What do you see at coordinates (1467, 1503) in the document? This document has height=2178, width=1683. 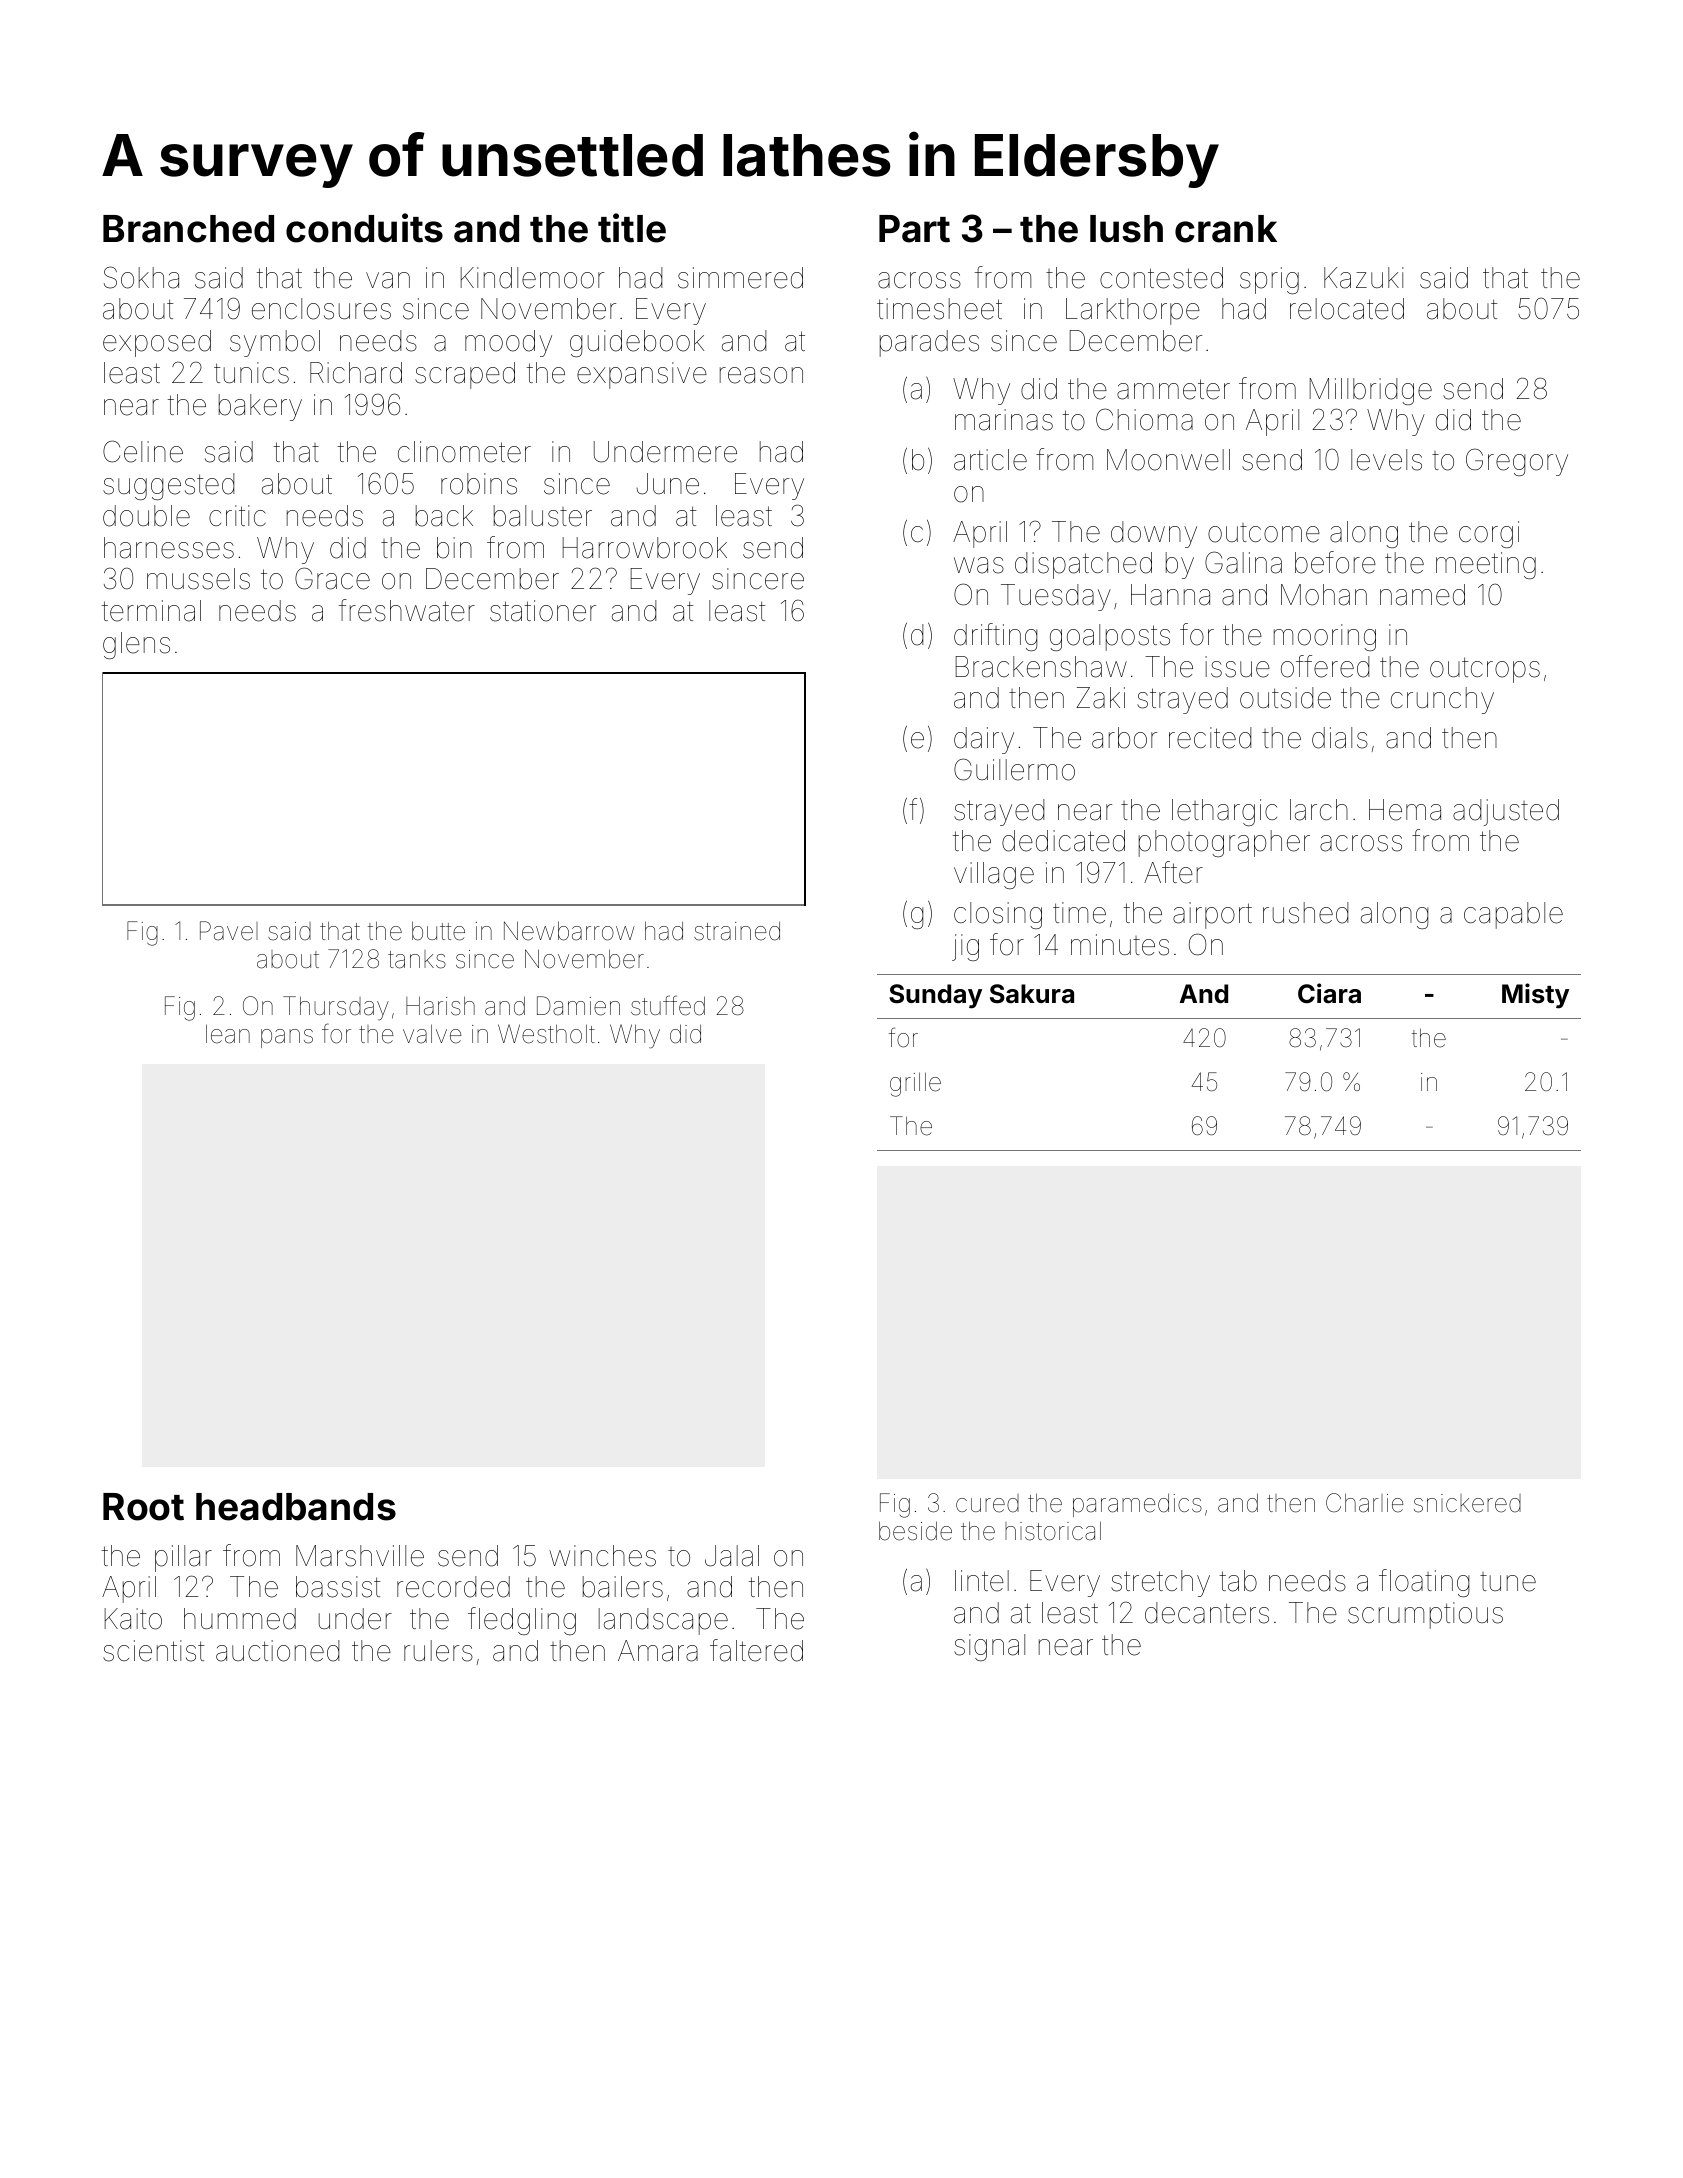 I see `snickered` at bounding box center [1467, 1503].
